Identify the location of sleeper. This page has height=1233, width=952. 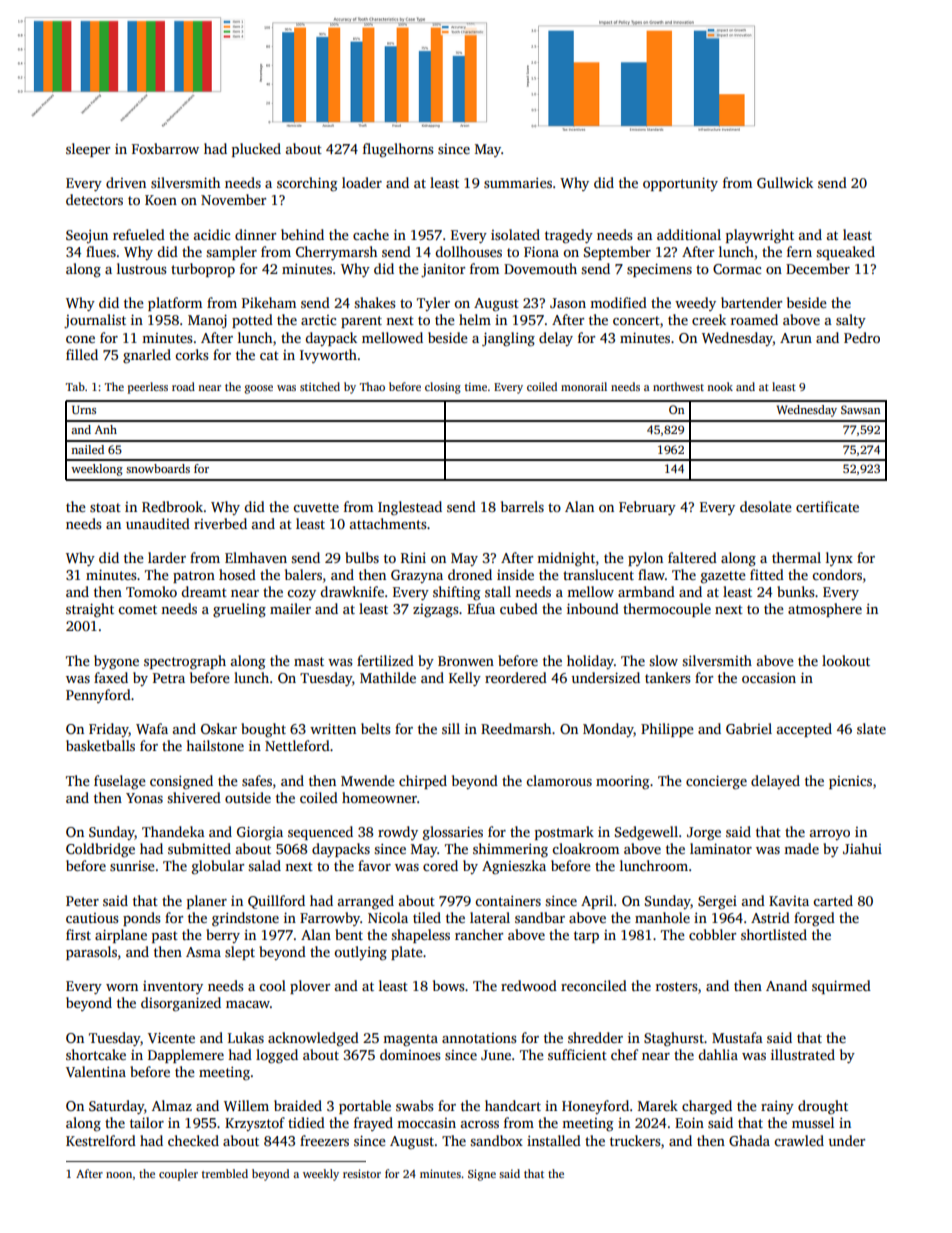
(88, 150).
